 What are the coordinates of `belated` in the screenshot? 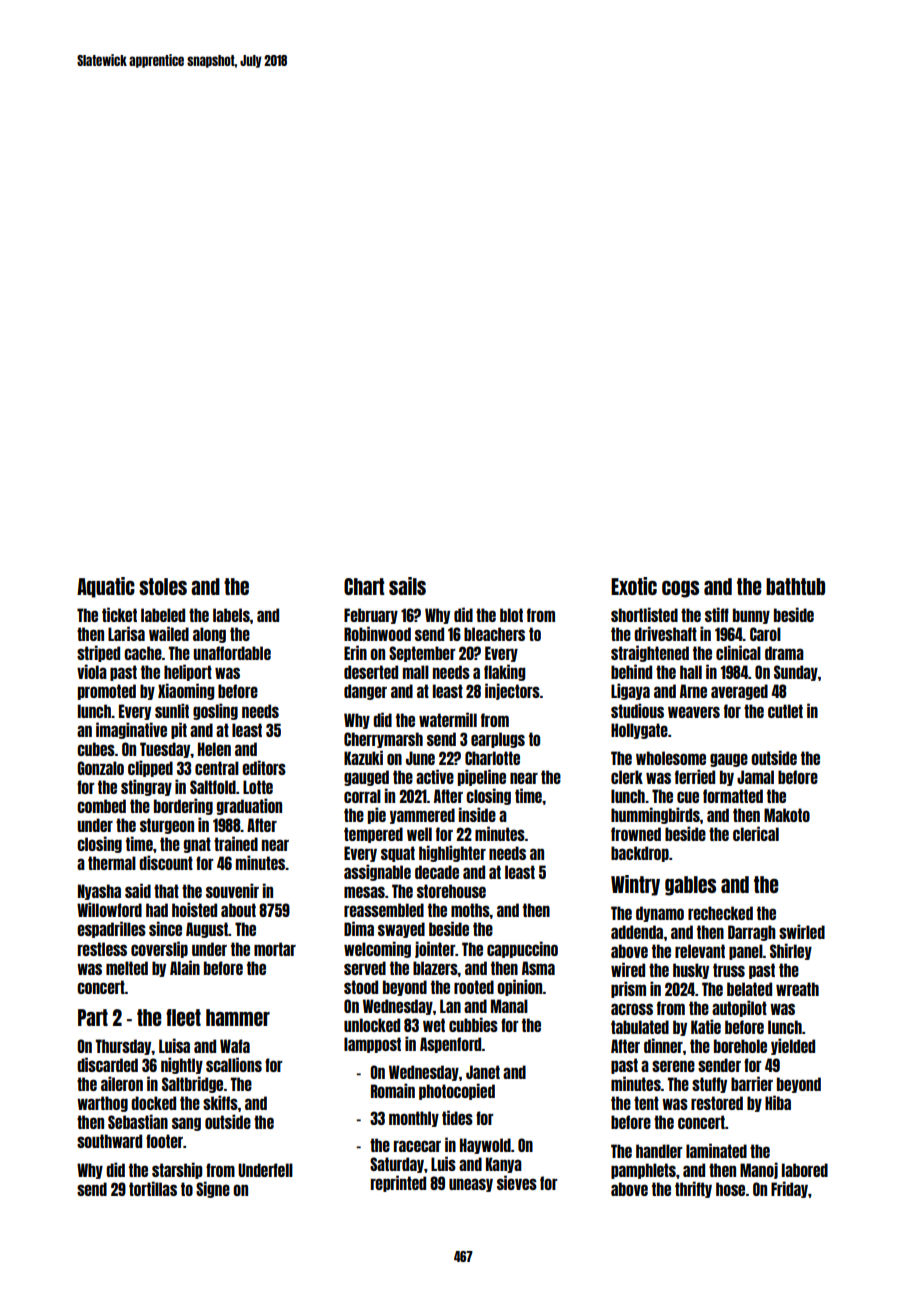 It's located at (749, 989).
